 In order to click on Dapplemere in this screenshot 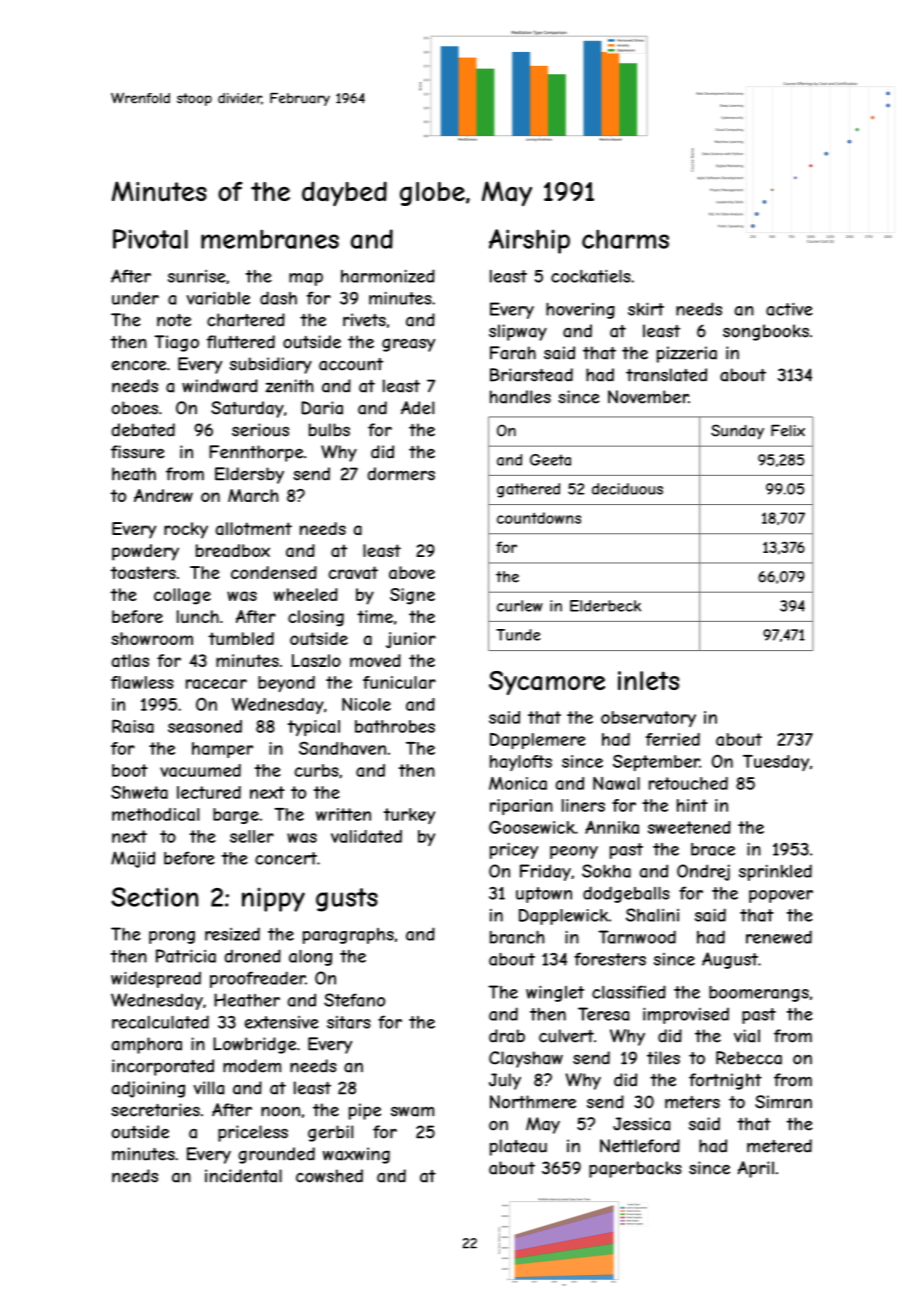, I will do `click(538, 741)`.
